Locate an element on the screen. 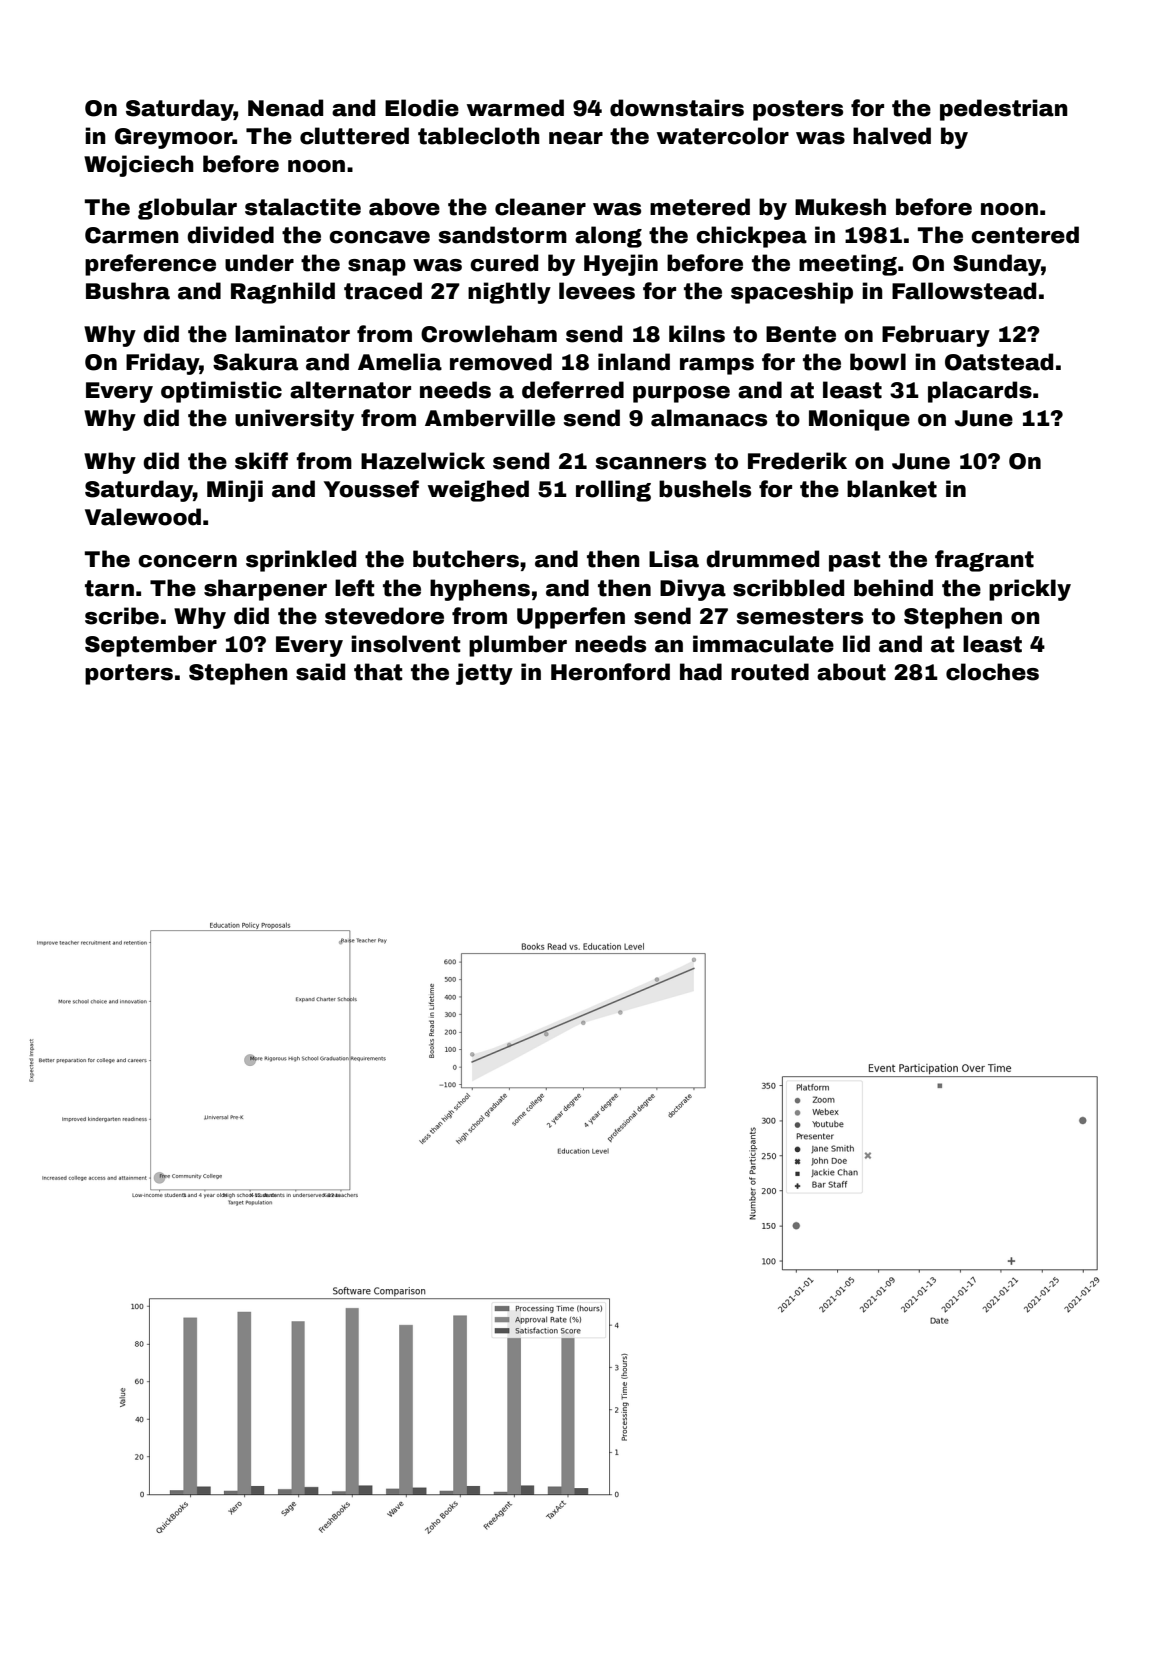 The height and width of the screenshot is (1654, 1165). Amberville is located at coordinates (490, 418).
